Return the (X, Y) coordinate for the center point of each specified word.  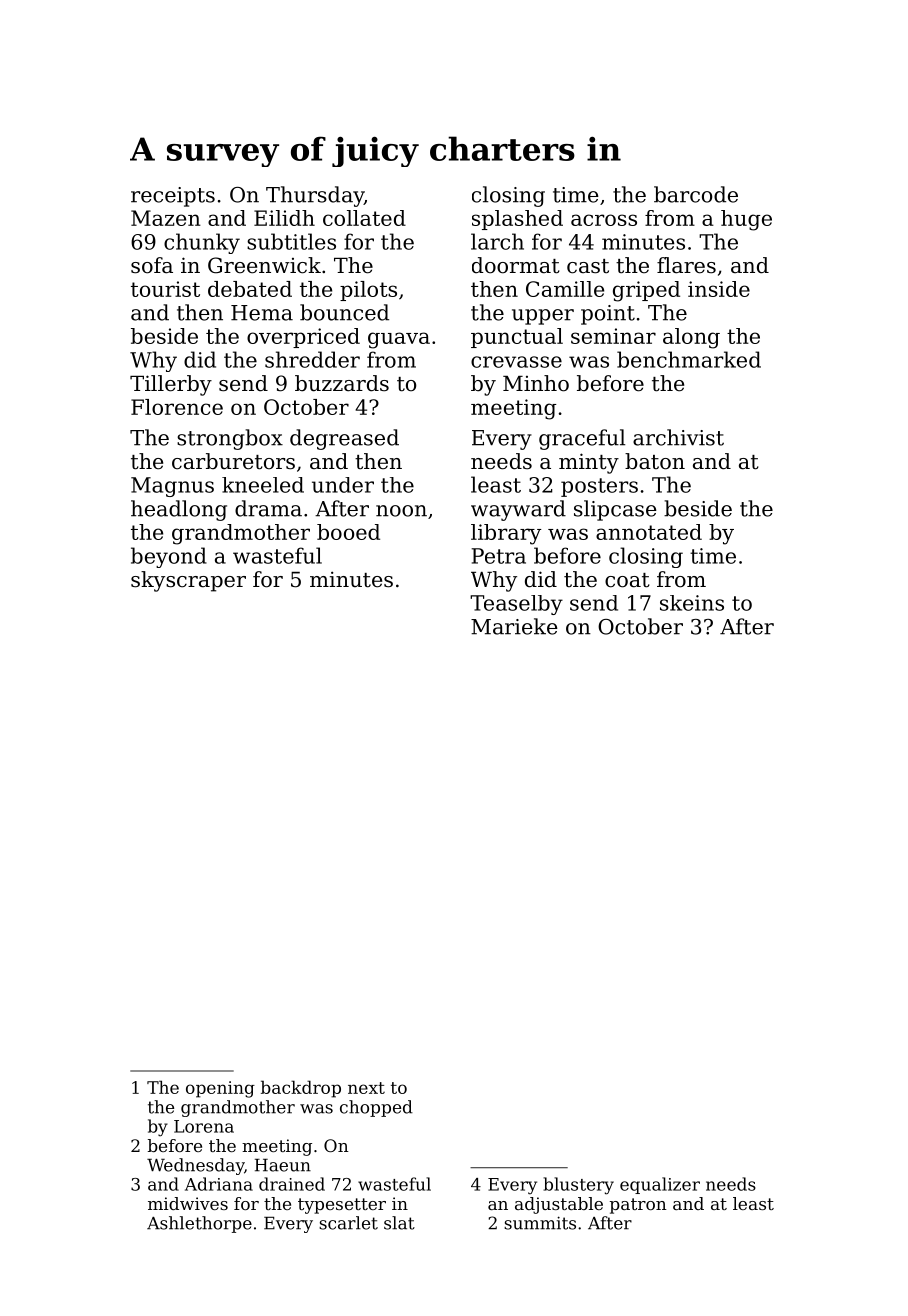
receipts (173, 197)
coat (627, 580)
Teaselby (516, 605)
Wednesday (195, 1166)
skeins (692, 603)
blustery (578, 1186)
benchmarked (689, 359)
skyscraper (188, 581)
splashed (517, 220)
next (366, 1088)
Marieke (514, 626)
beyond (169, 557)
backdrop (301, 1089)
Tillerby (171, 385)
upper (543, 317)
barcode (696, 194)
